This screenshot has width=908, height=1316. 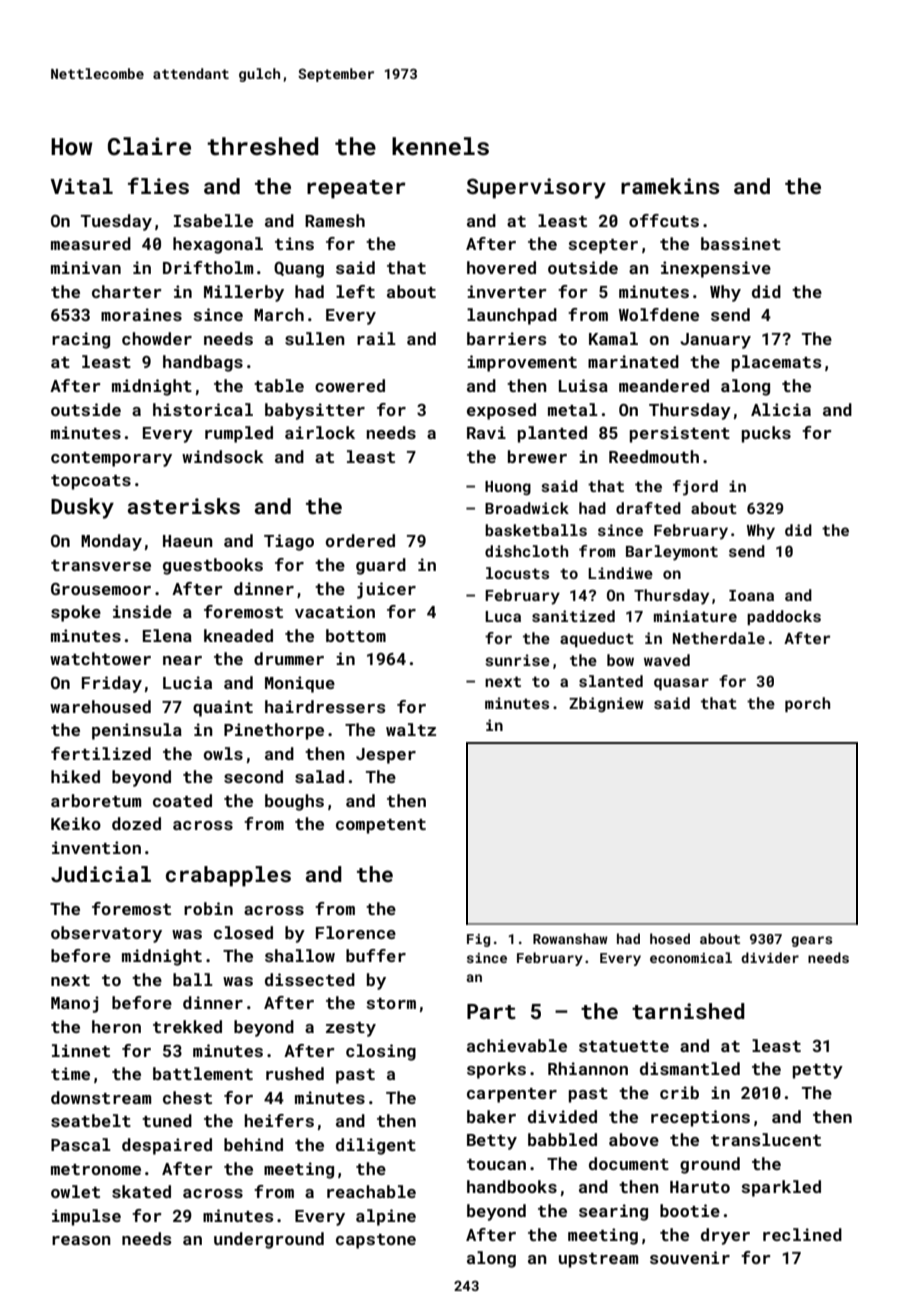 I want to click on hosed, so click(x=670, y=938).
